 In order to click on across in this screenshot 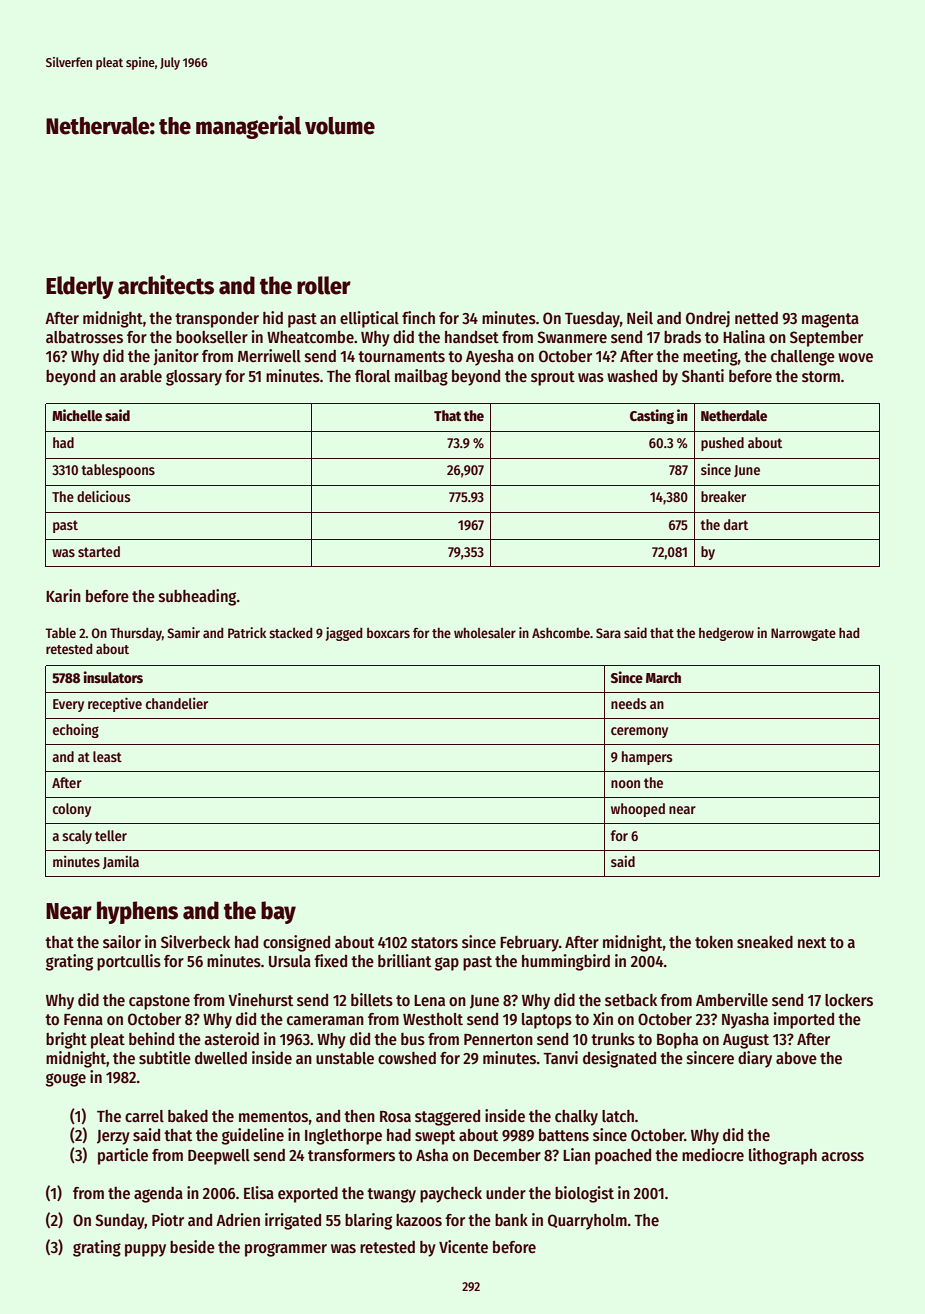, I will do `click(842, 1157)`.
